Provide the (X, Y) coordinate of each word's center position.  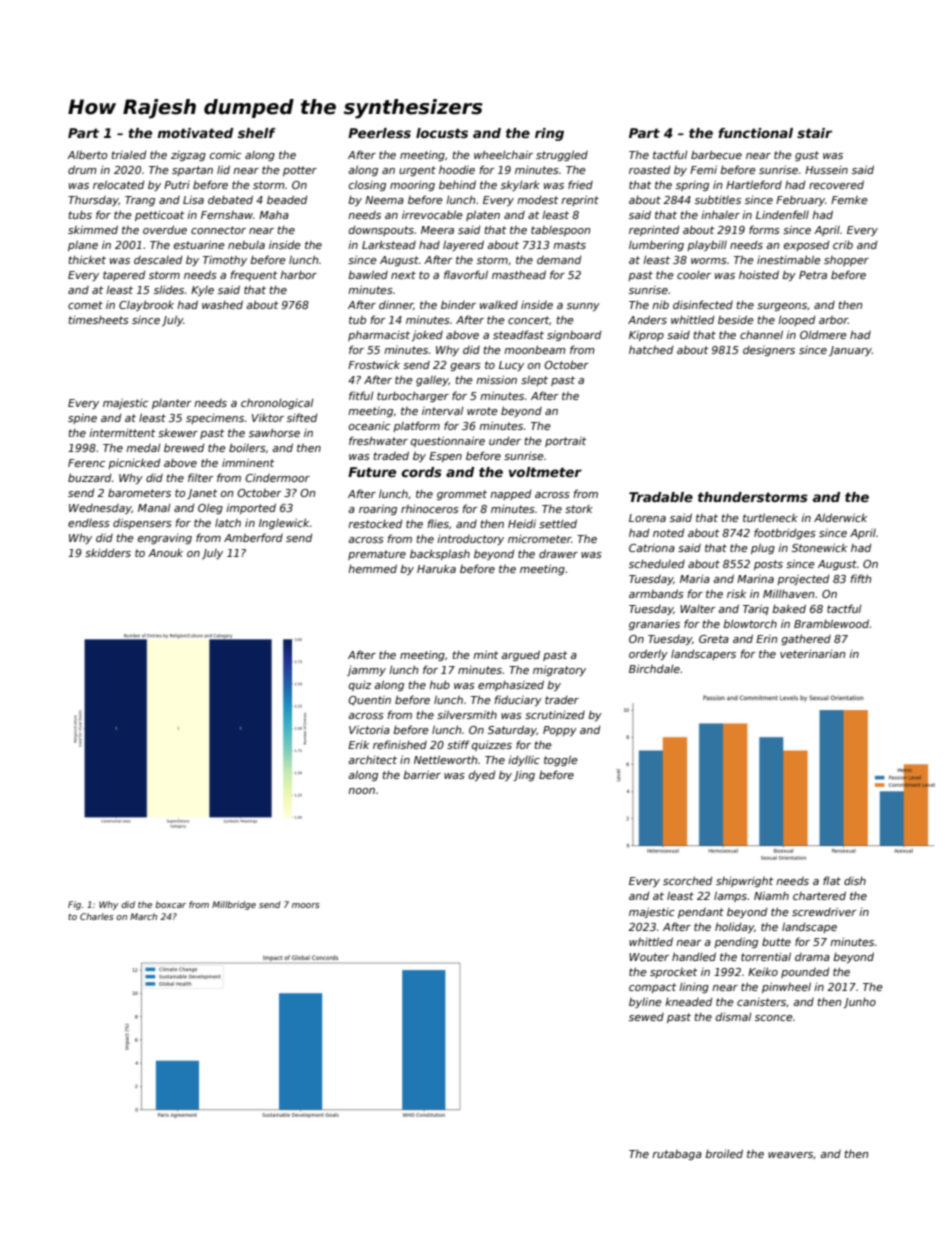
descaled (158, 259)
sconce (774, 1018)
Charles (97, 916)
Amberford (253, 537)
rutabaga (677, 1155)
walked (499, 305)
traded (391, 455)
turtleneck (770, 517)
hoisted (759, 274)
